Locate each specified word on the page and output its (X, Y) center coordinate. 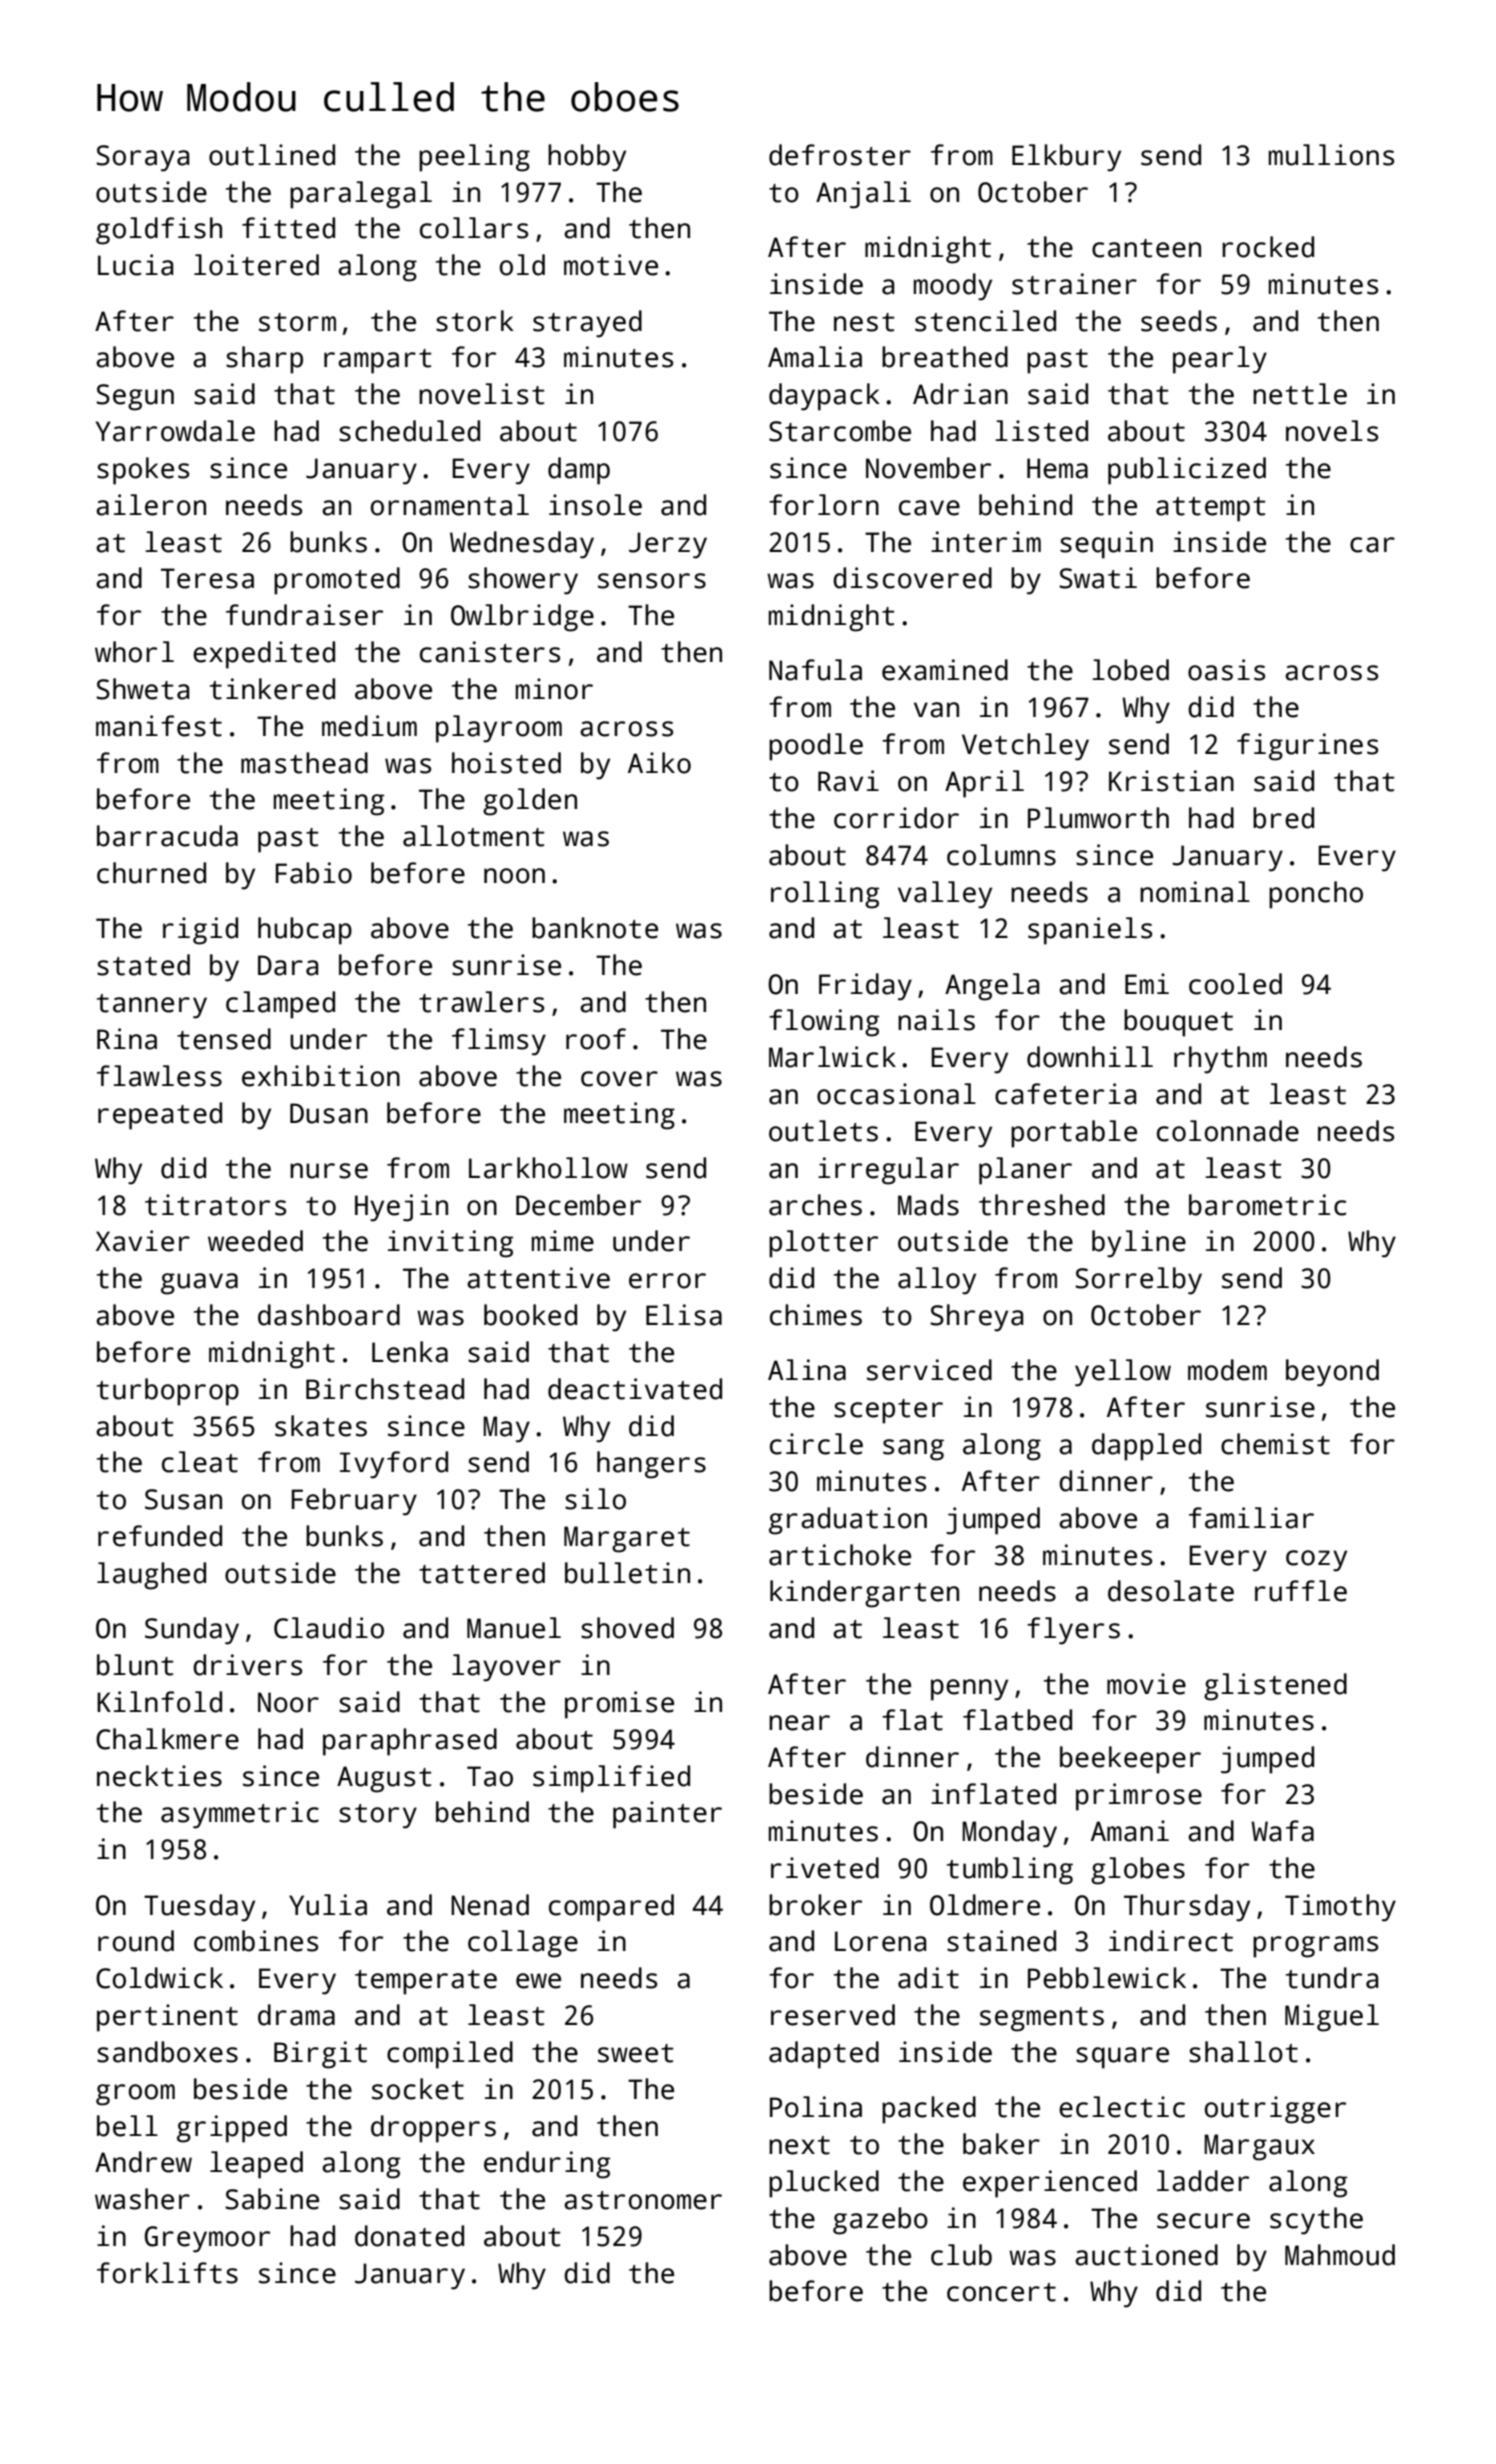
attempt (1210, 509)
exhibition (321, 1076)
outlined (272, 155)
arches (815, 1205)
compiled (450, 2055)
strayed (587, 324)
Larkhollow (548, 1168)
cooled (1235, 984)
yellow (1123, 1373)
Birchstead (385, 1389)
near (799, 1723)
